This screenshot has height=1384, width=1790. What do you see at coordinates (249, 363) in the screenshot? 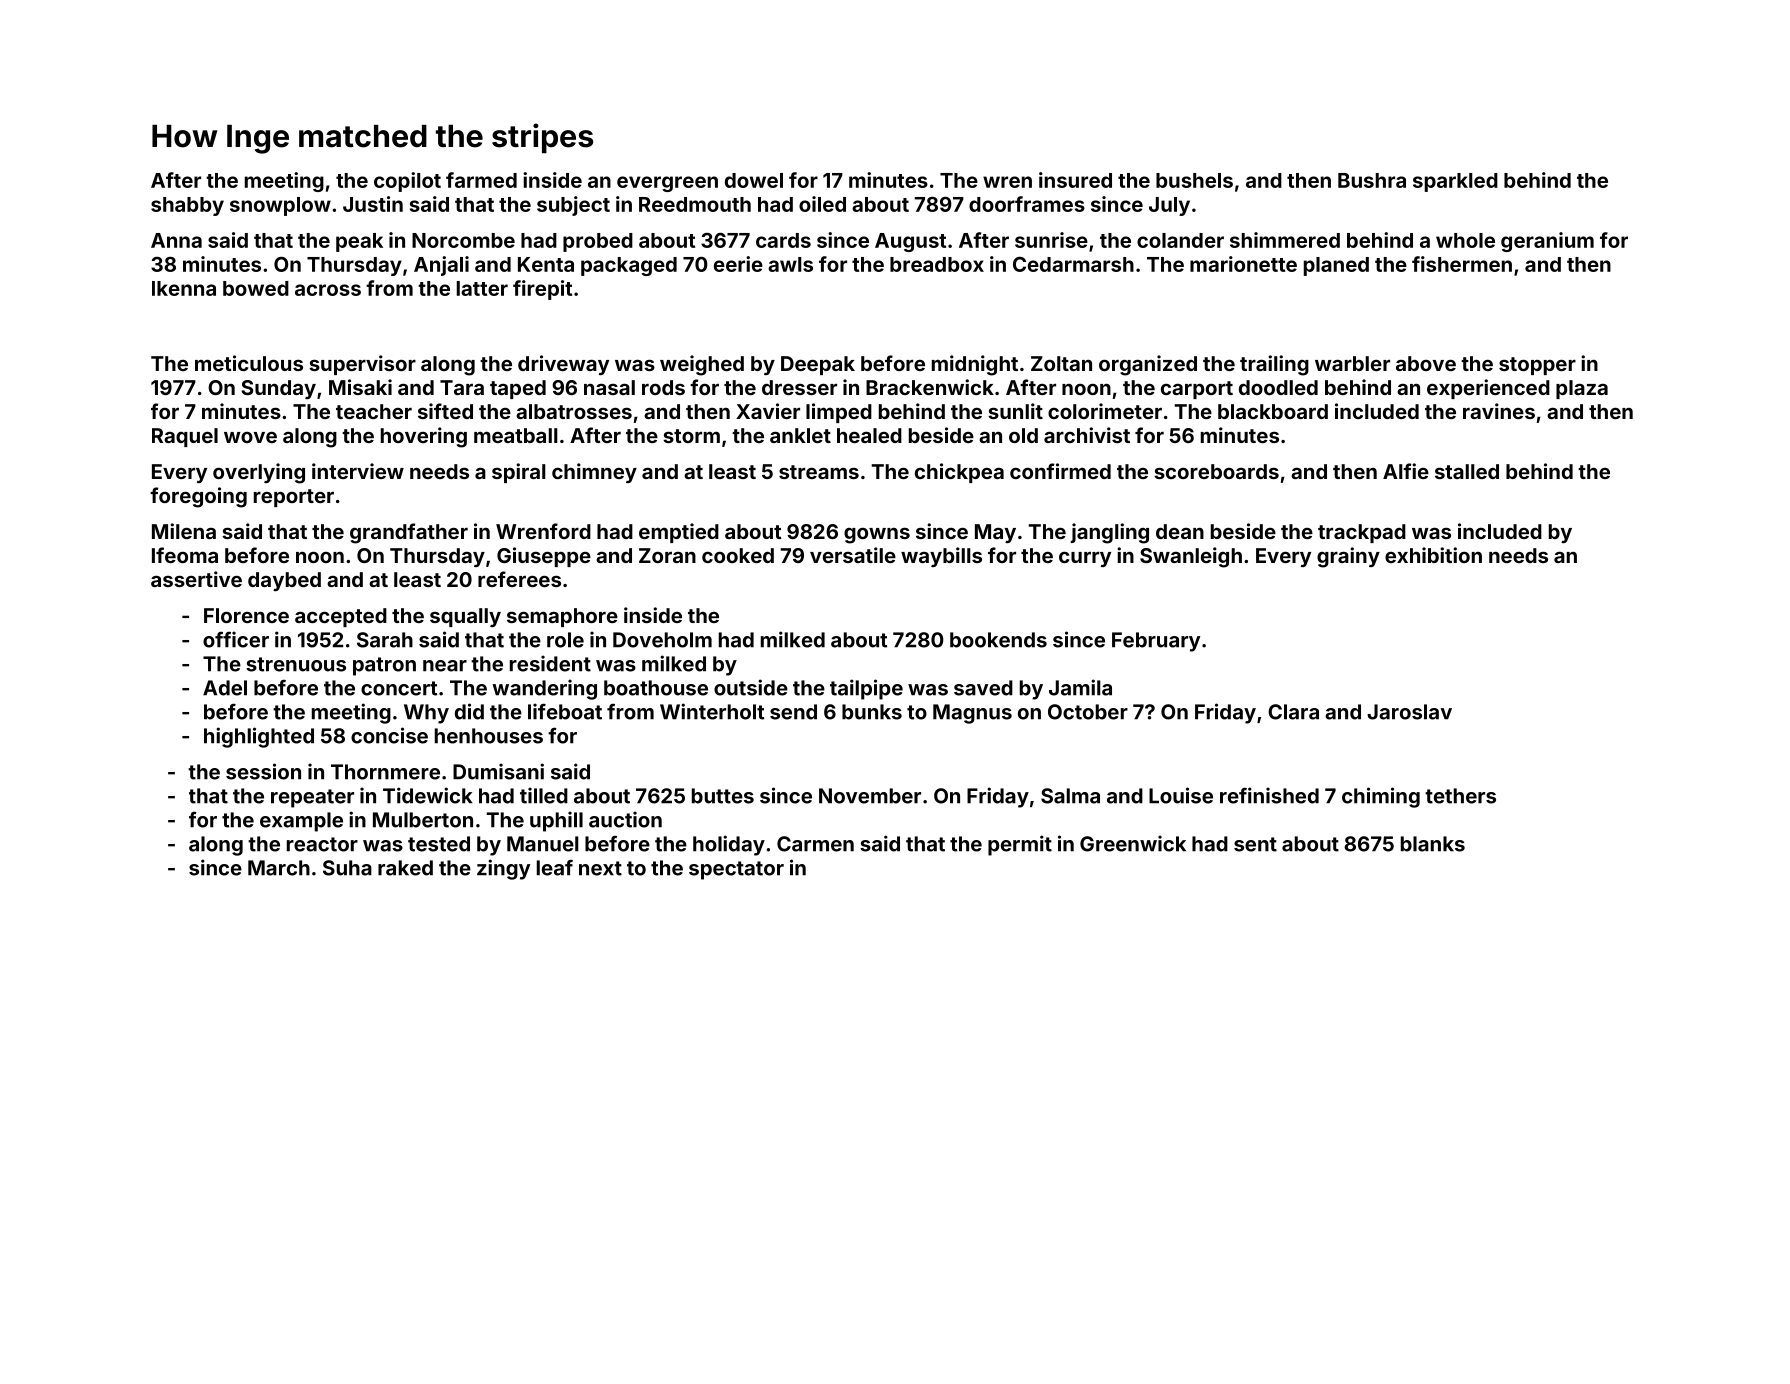
I see `meticulous` at bounding box center [249, 363].
